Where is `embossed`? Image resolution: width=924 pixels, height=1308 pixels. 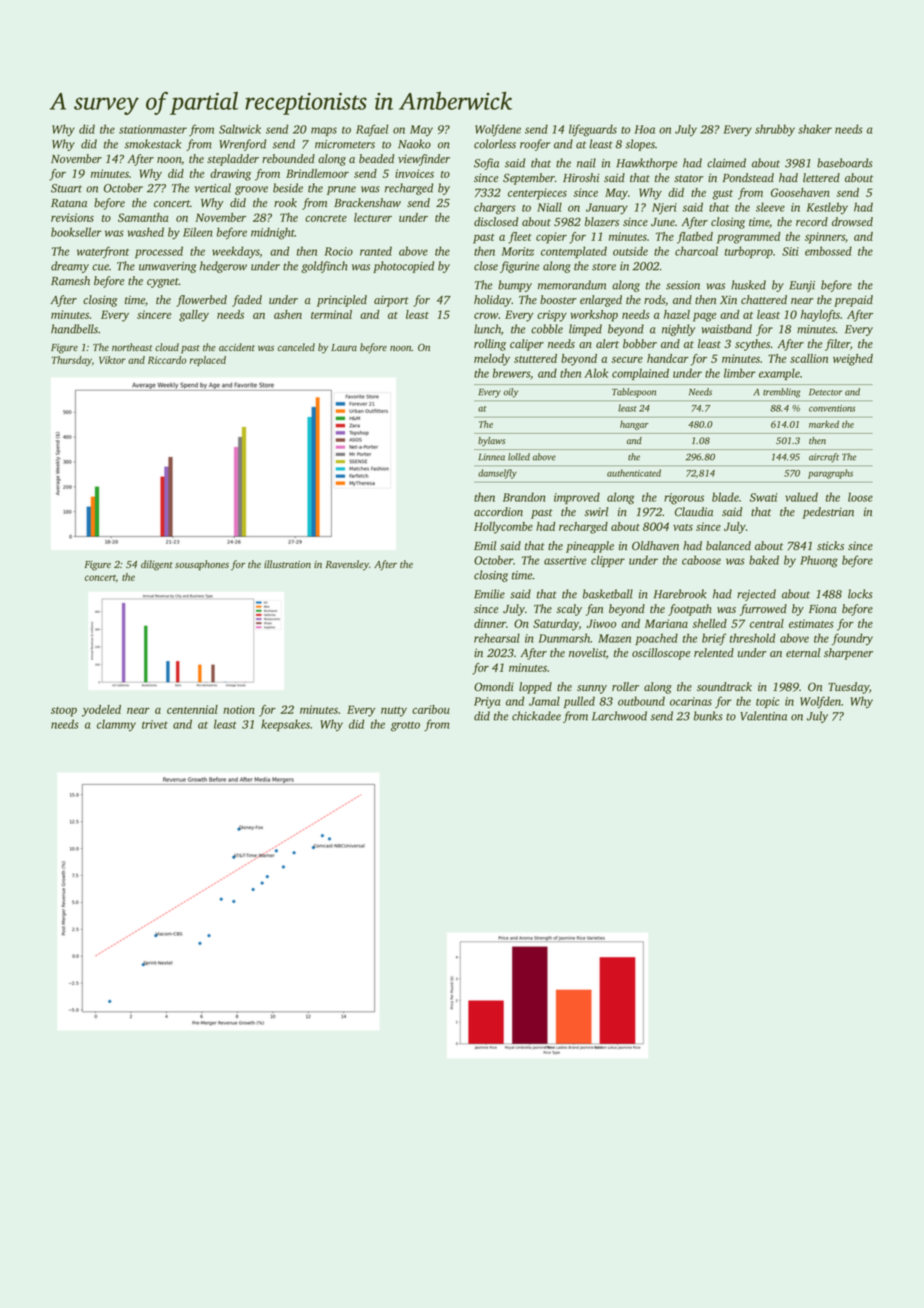
embossed is located at coordinates (828, 251).
